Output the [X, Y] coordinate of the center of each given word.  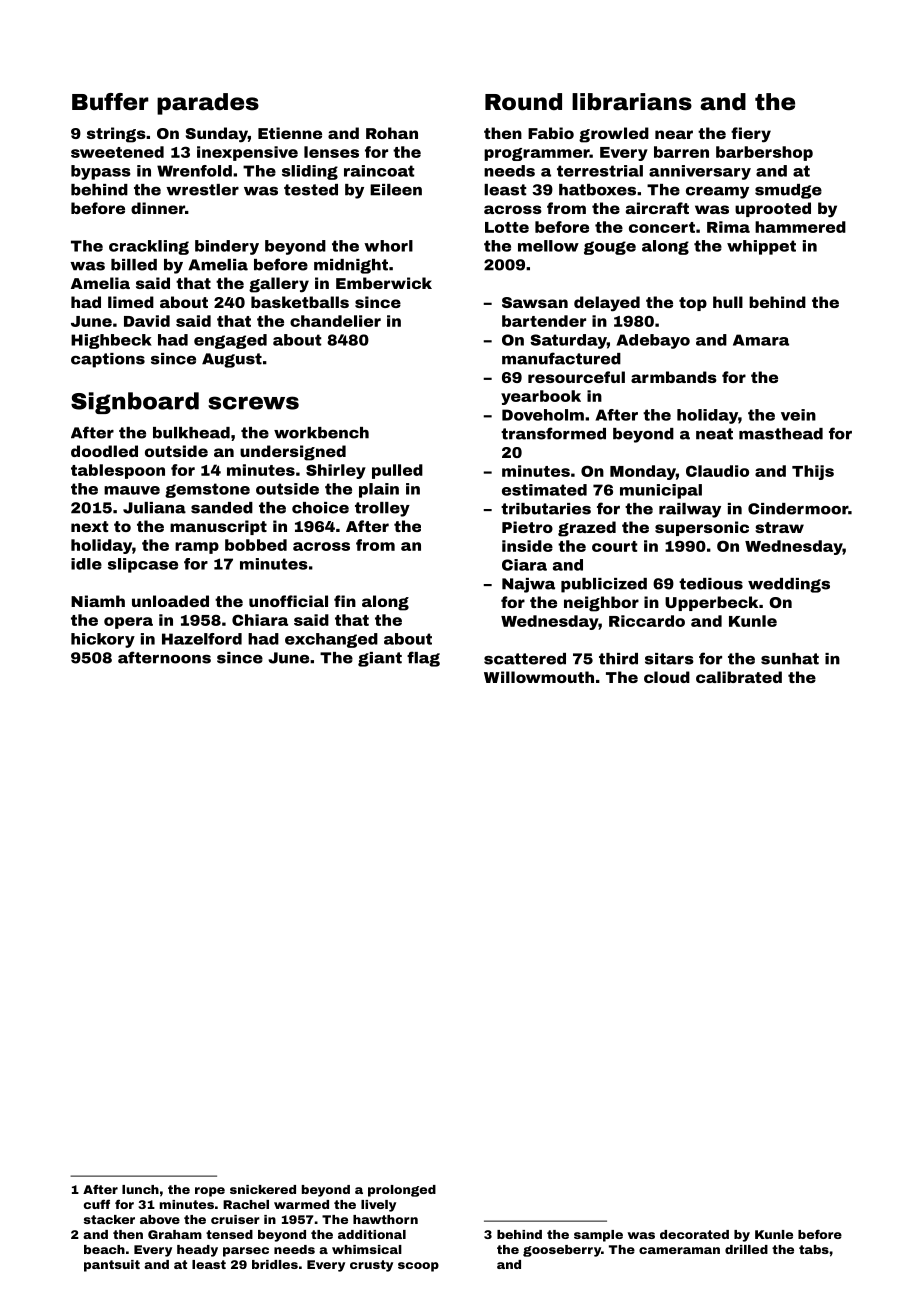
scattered [525, 659]
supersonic [702, 528]
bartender [544, 321]
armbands [674, 377]
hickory [103, 640]
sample [598, 1236]
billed [134, 265]
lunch [140, 1189]
